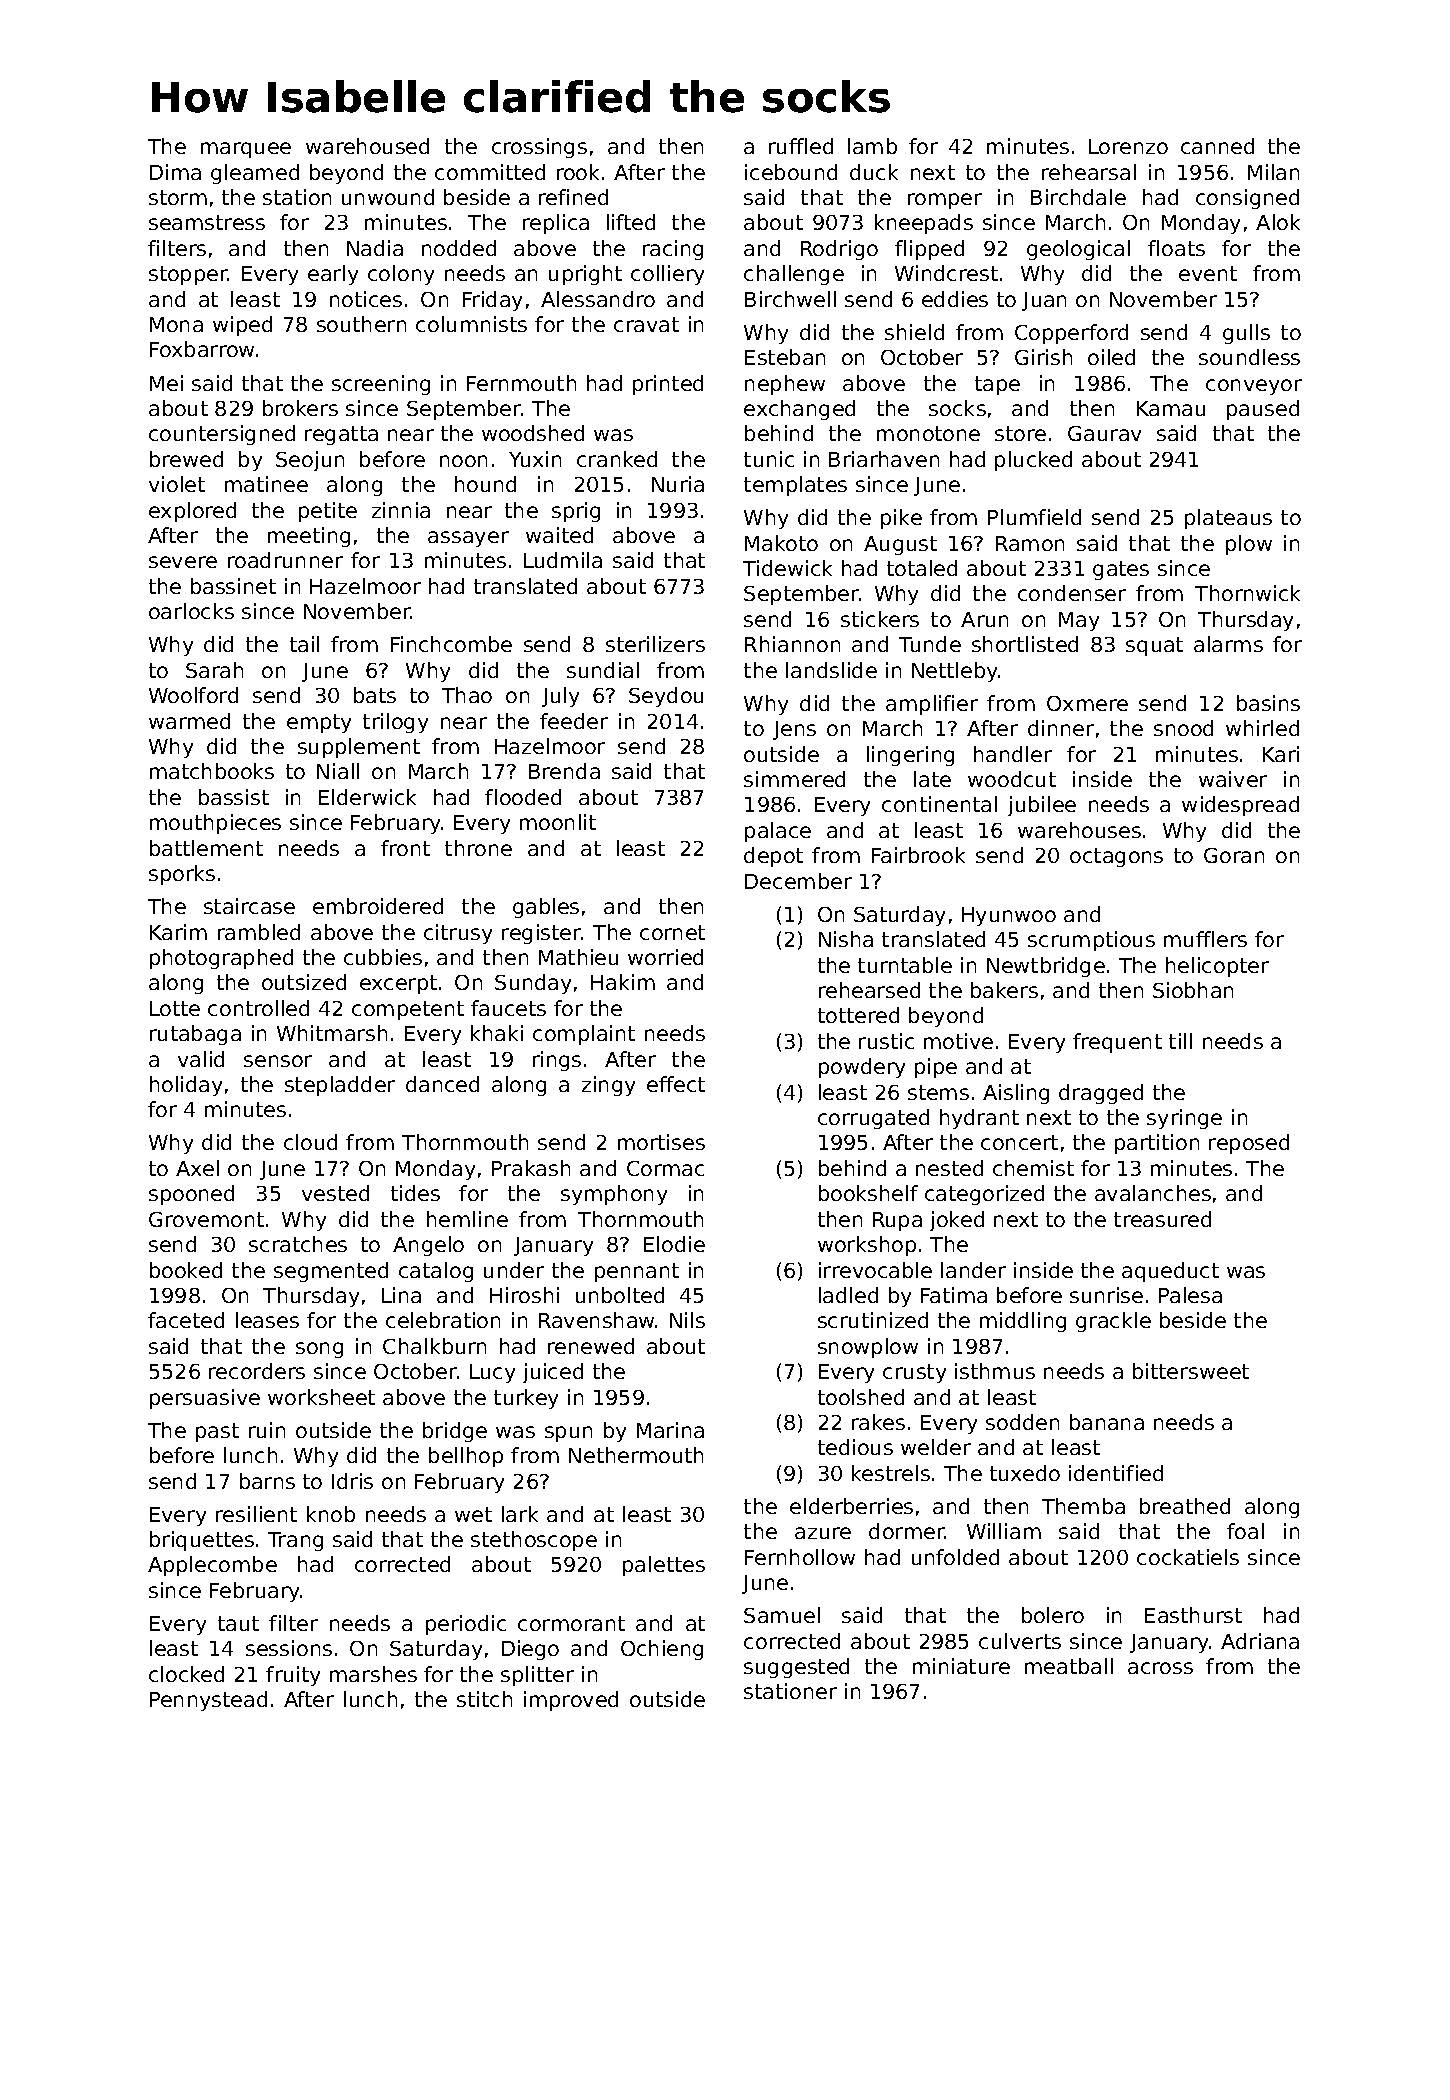  Describe the element at coordinates (1160, 1668) in the screenshot. I see `across` at that location.
